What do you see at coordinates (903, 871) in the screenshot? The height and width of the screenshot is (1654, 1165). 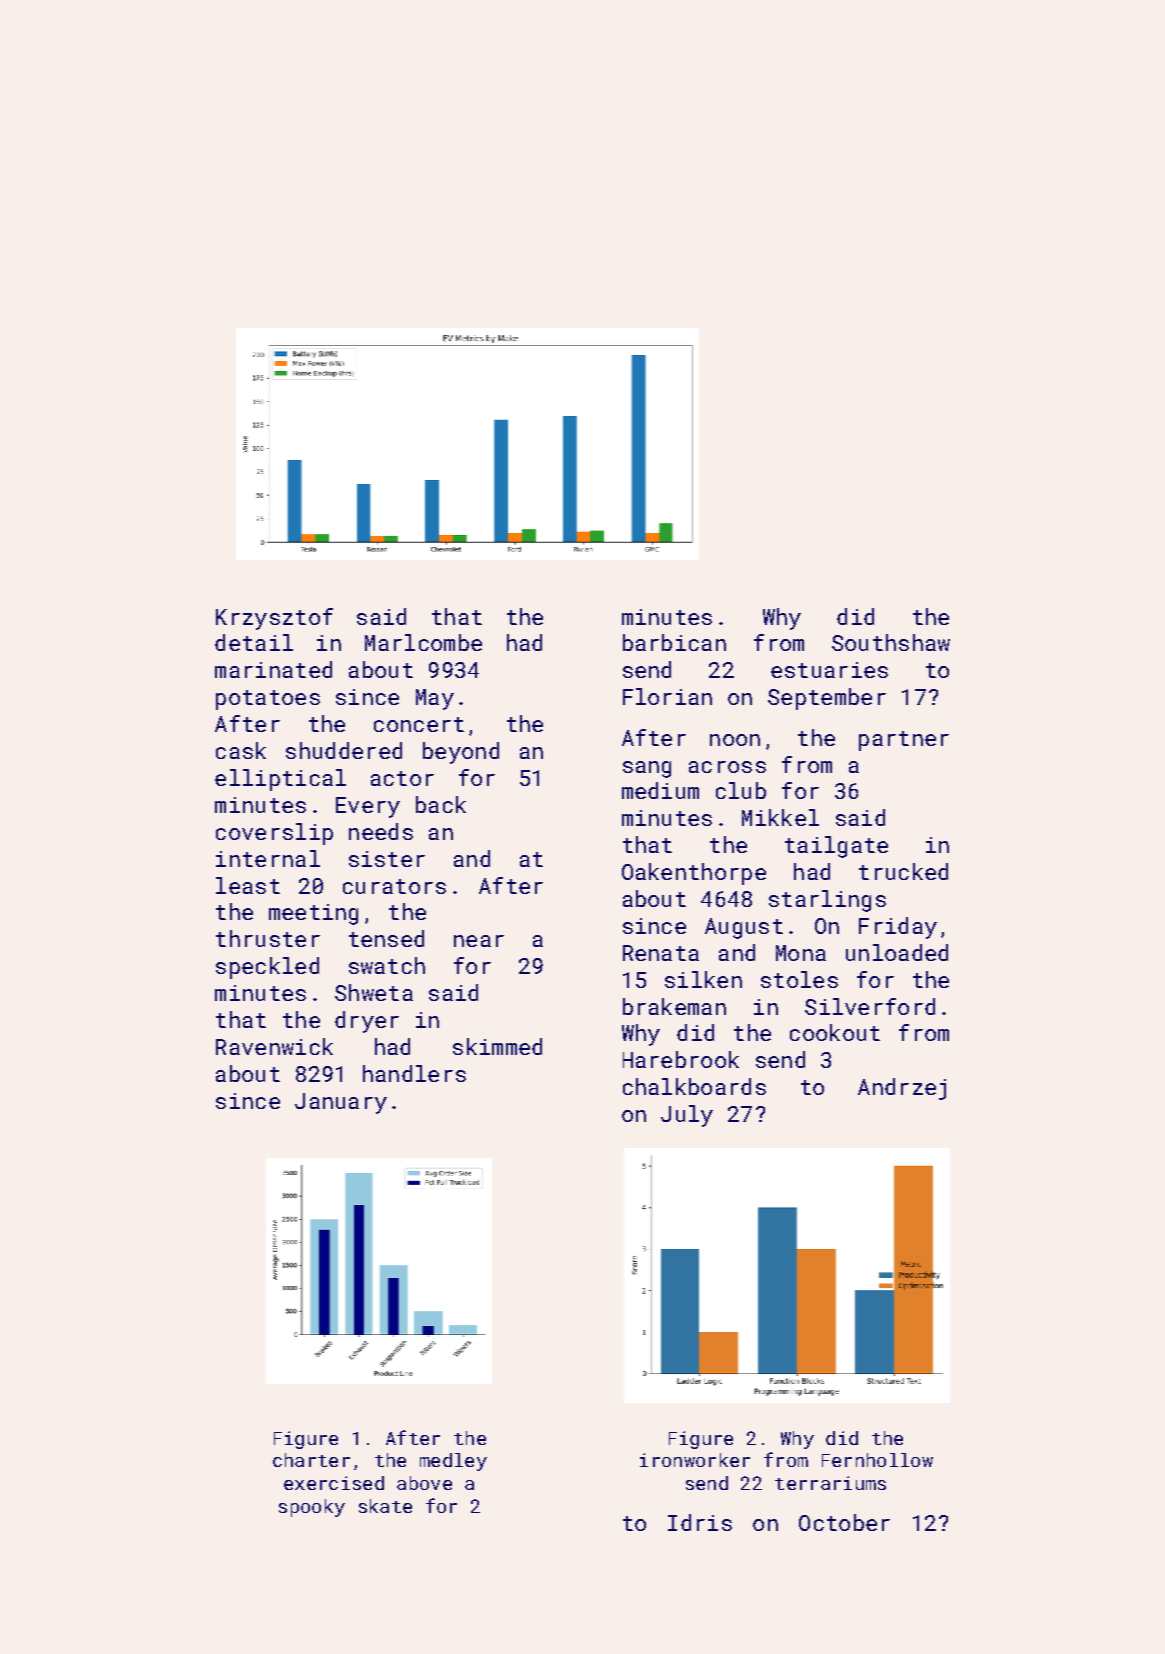 I see `trucked` at bounding box center [903, 871].
